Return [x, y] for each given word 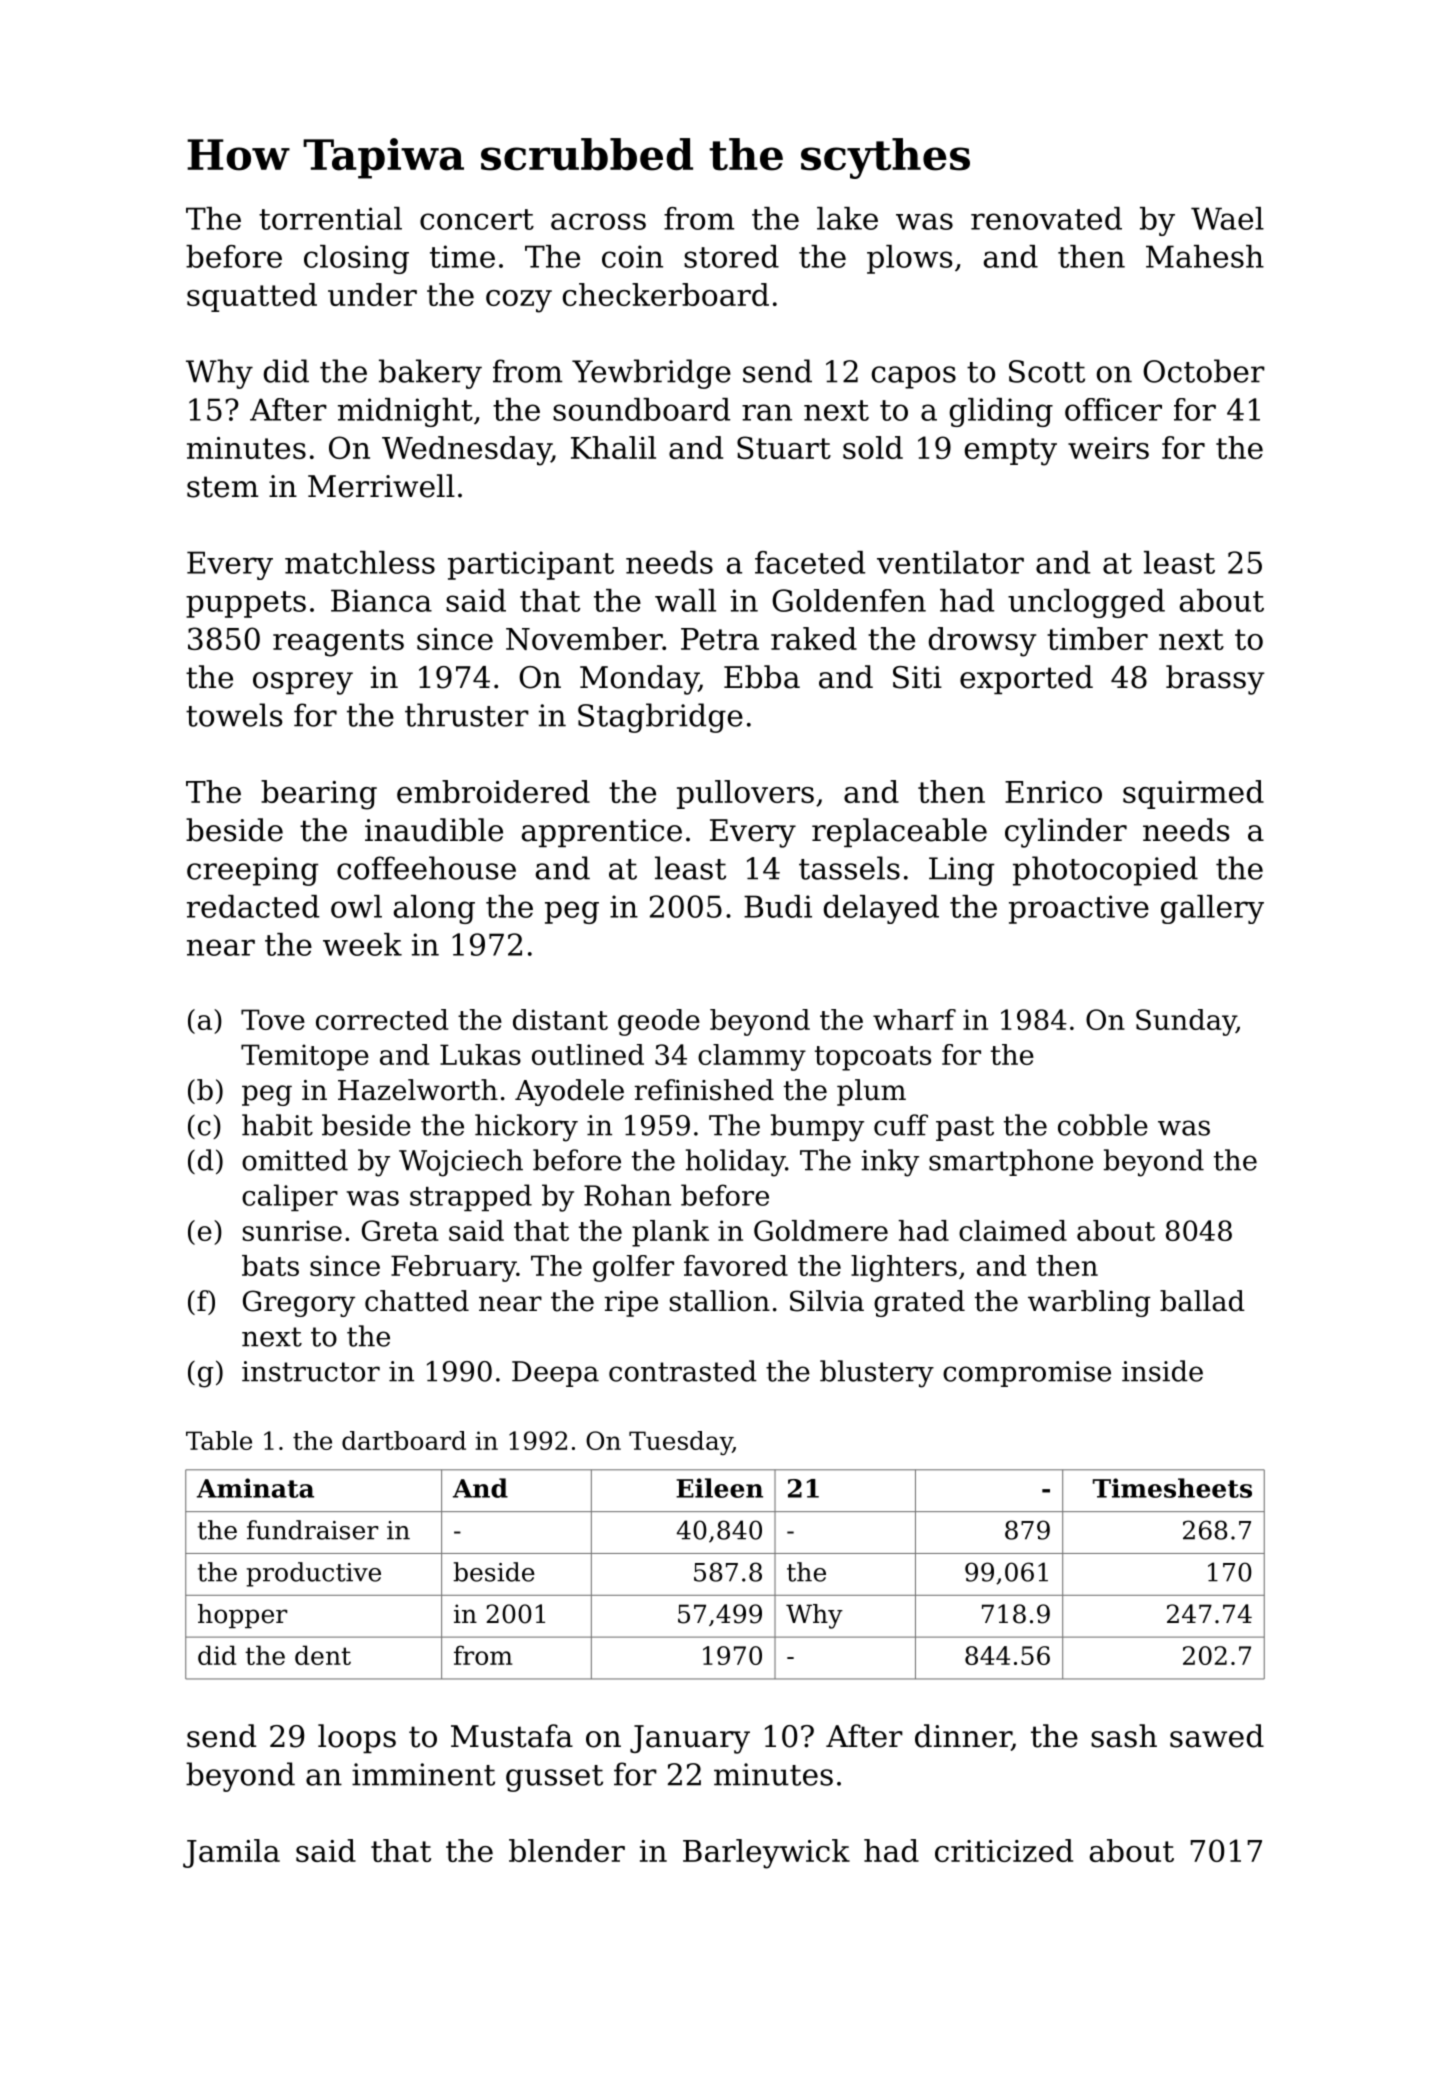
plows [910, 259]
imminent [423, 1774]
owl [356, 906]
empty [1011, 452]
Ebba [762, 677]
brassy [1215, 680]
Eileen [719, 1488]
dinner [963, 1737]
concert [477, 219]
